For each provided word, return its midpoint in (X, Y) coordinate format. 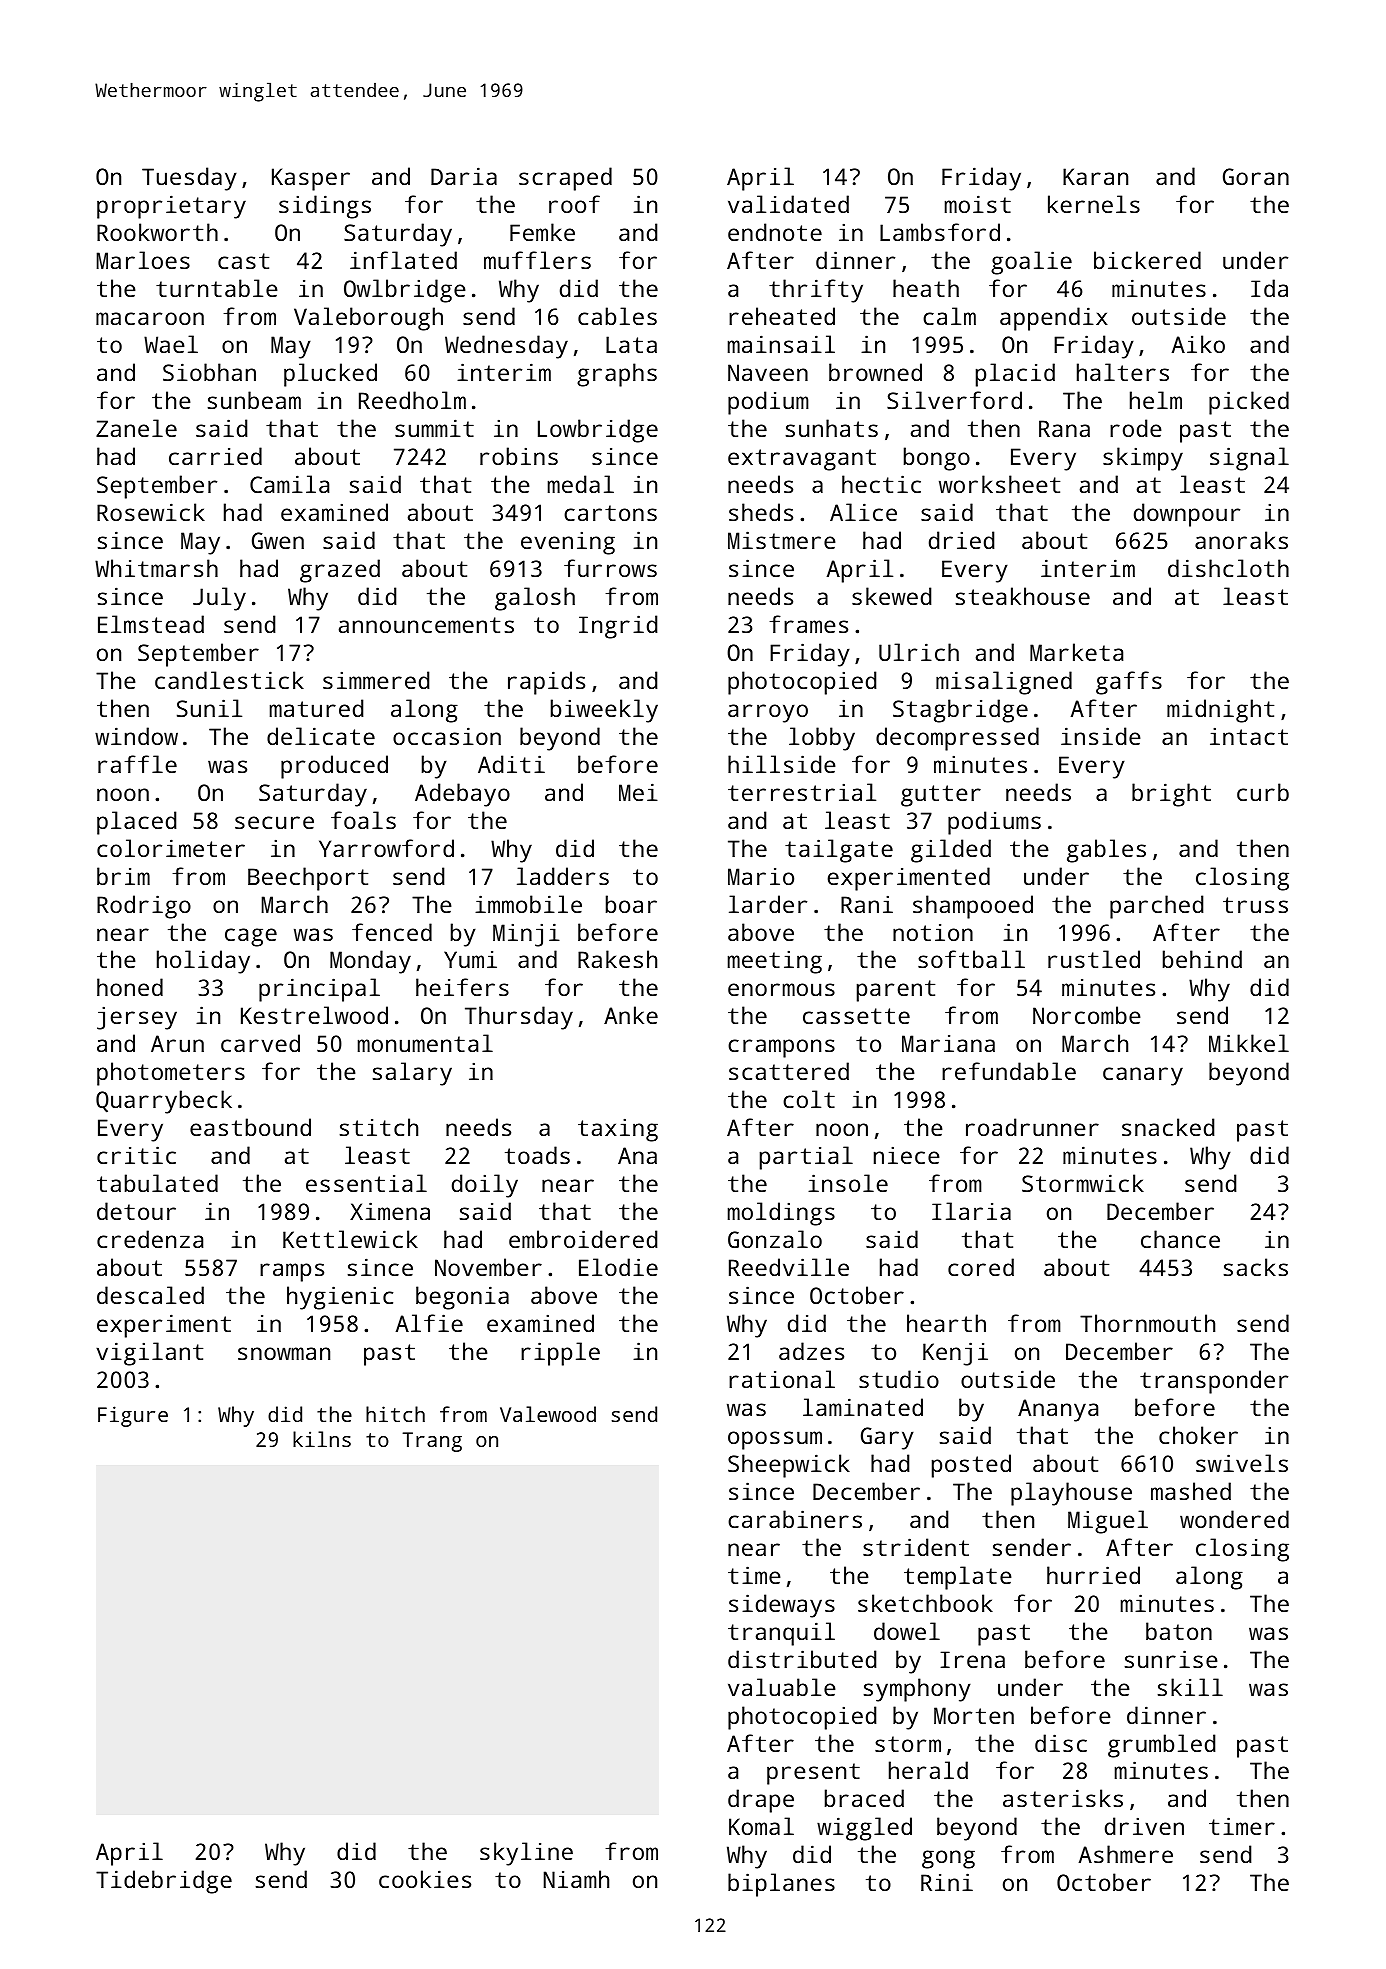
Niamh (576, 1879)
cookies (425, 1879)
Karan (1095, 176)
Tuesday (189, 179)
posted (971, 1466)
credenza (150, 1239)
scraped (565, 179)
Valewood (548, 1414)
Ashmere (1126, 1854)
